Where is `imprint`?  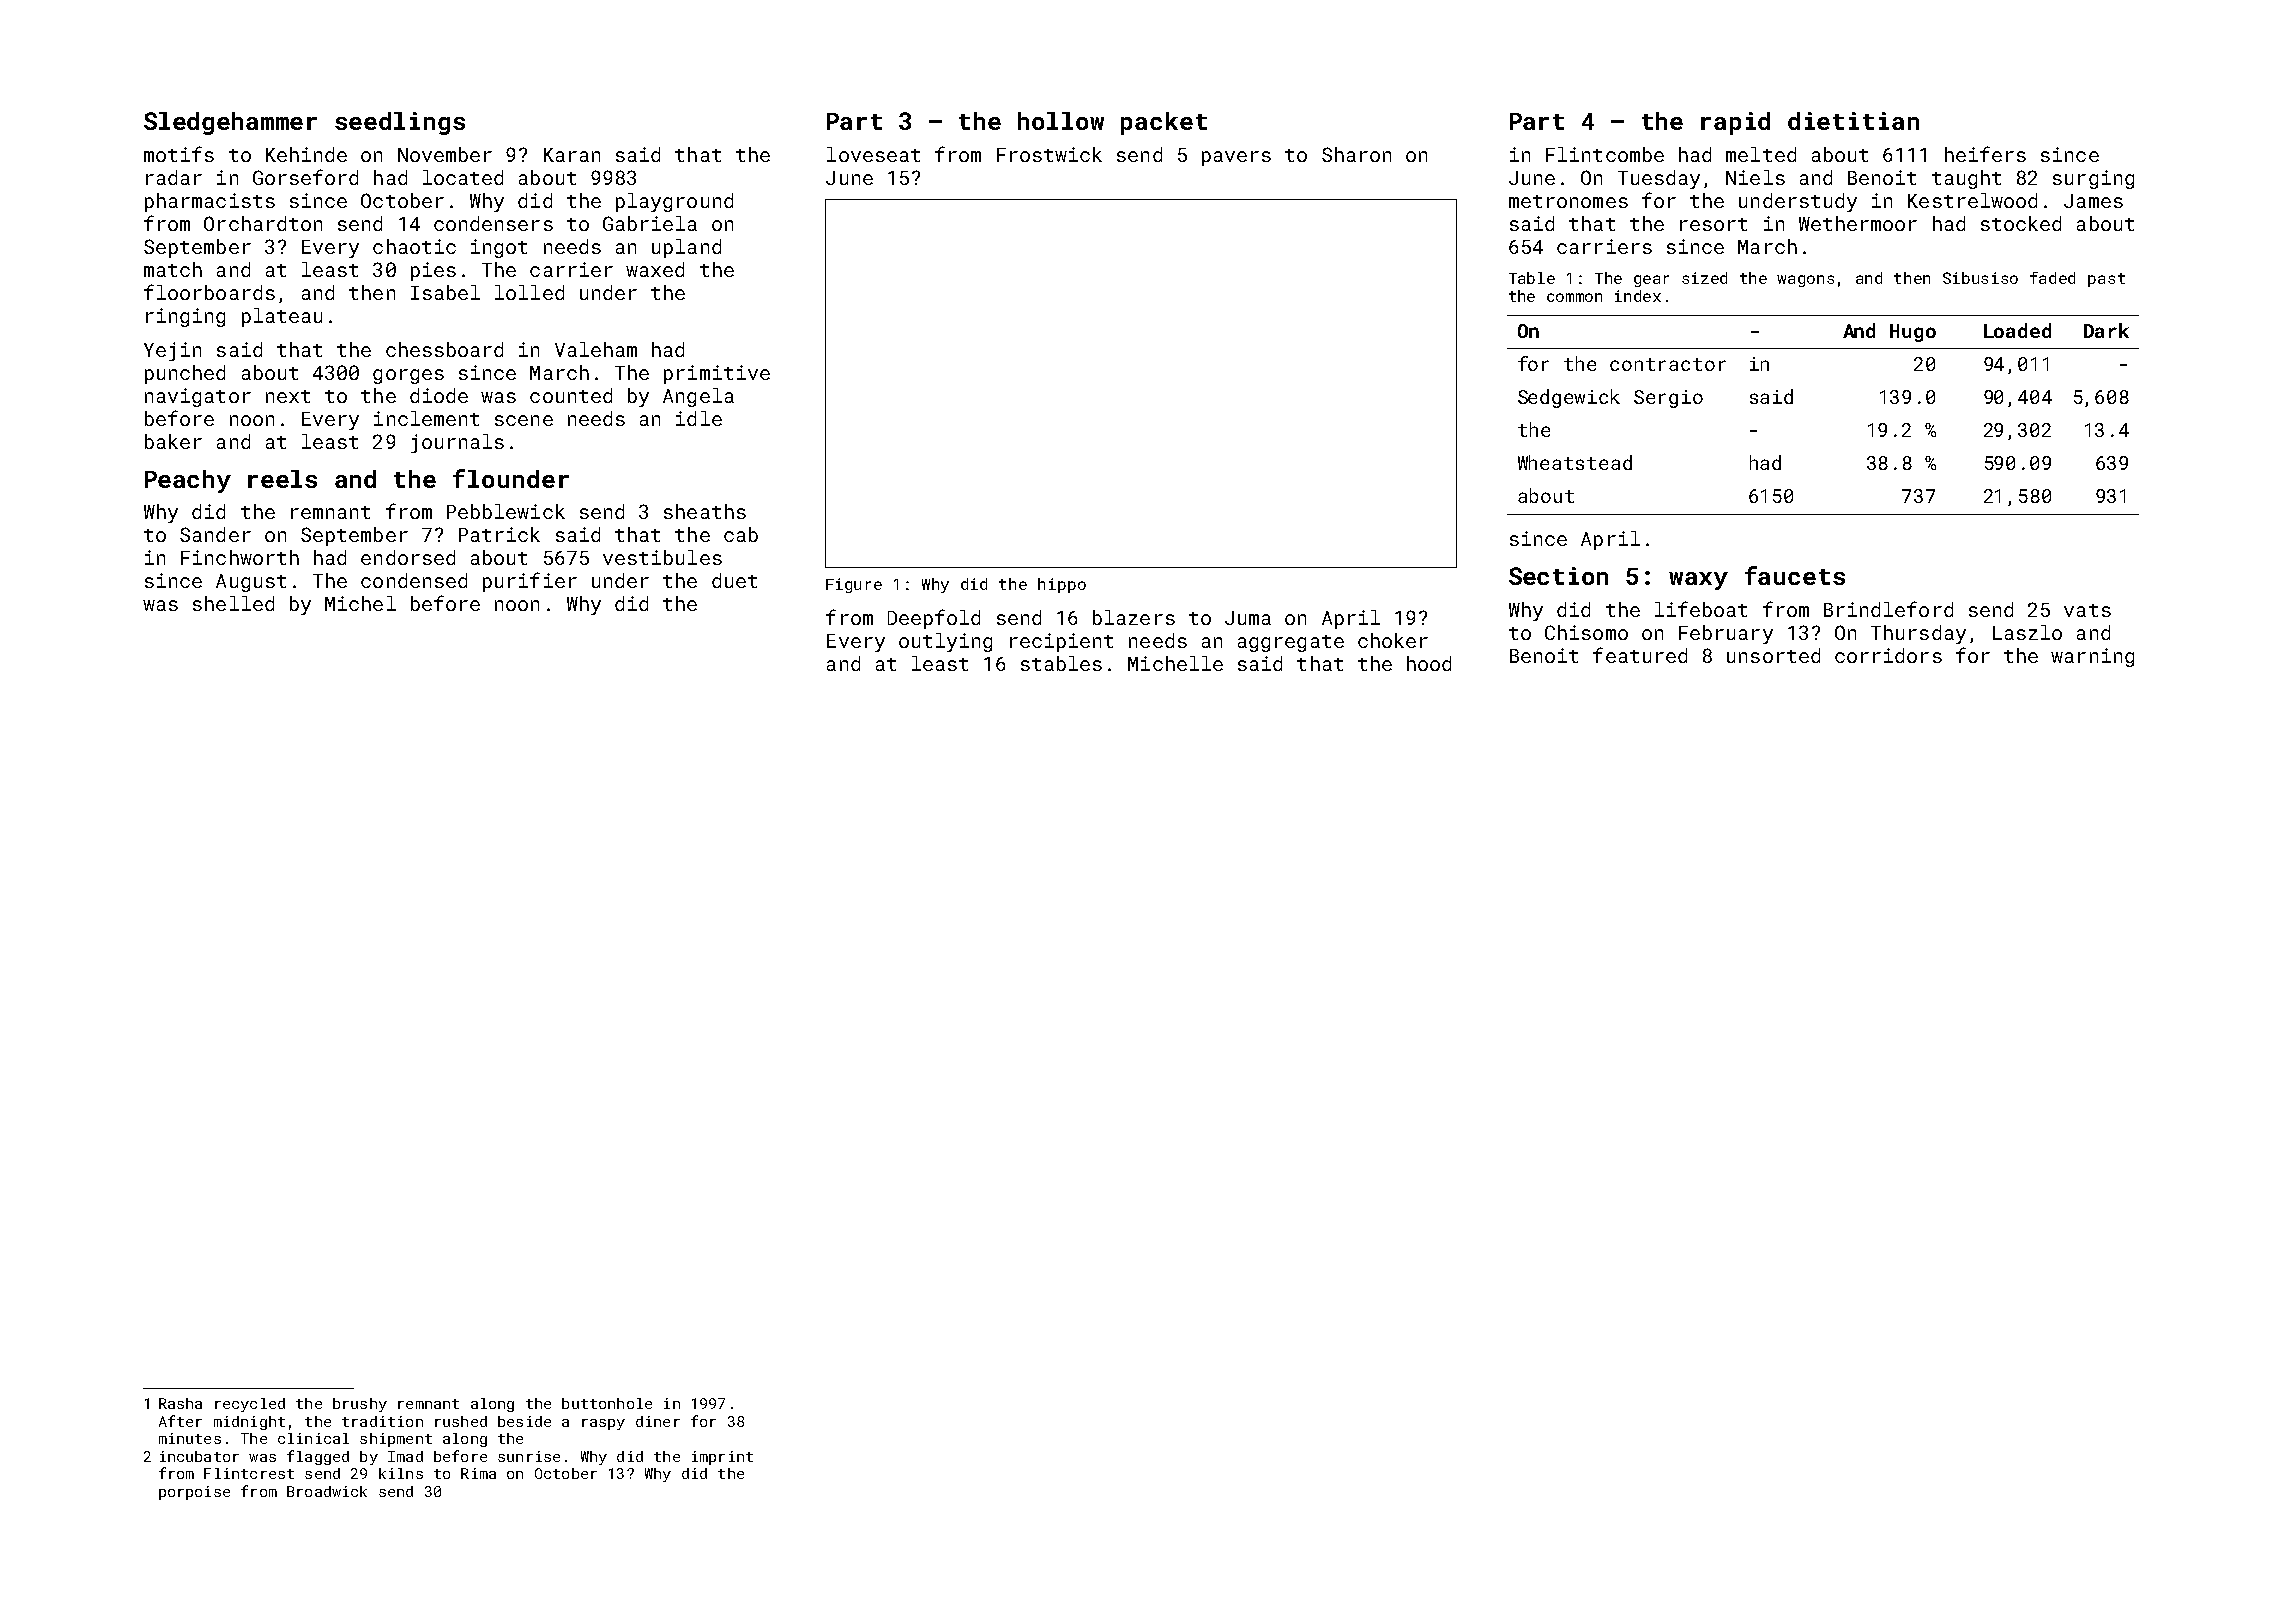
imprint is located at coordinates (722, 1458).
